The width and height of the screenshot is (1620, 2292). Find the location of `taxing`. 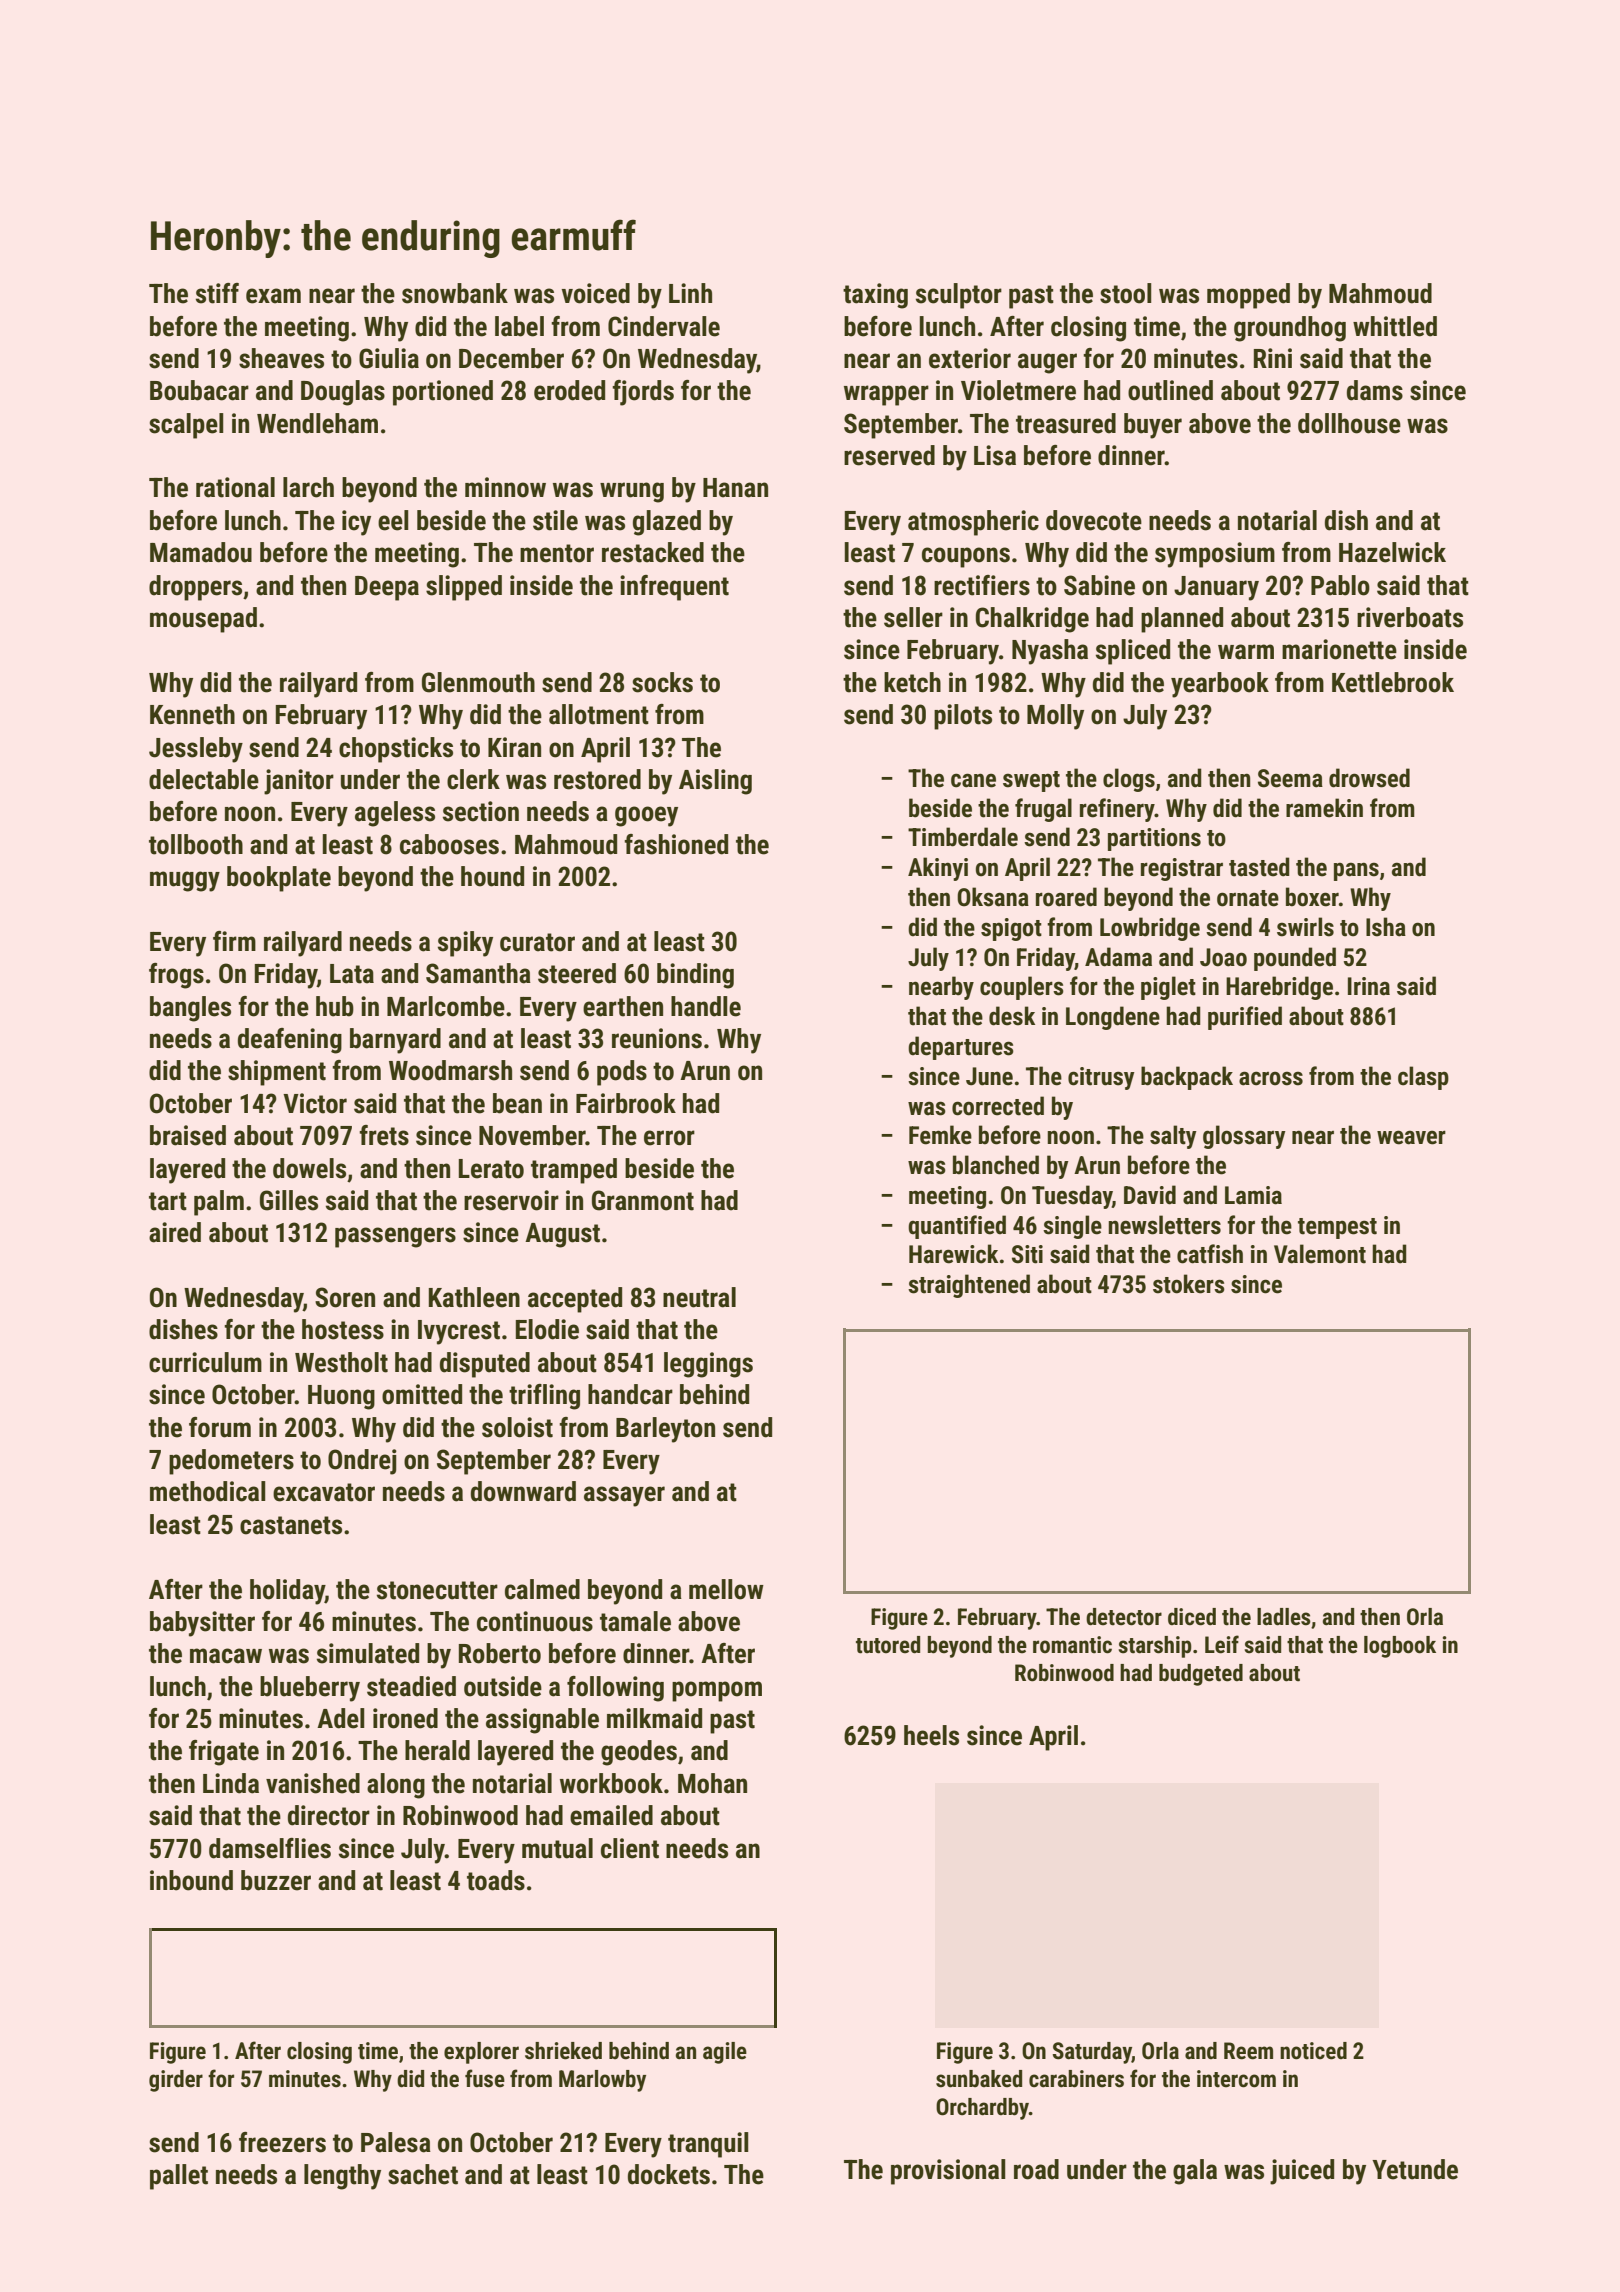

taxing is located at coordinates (875, 296).
